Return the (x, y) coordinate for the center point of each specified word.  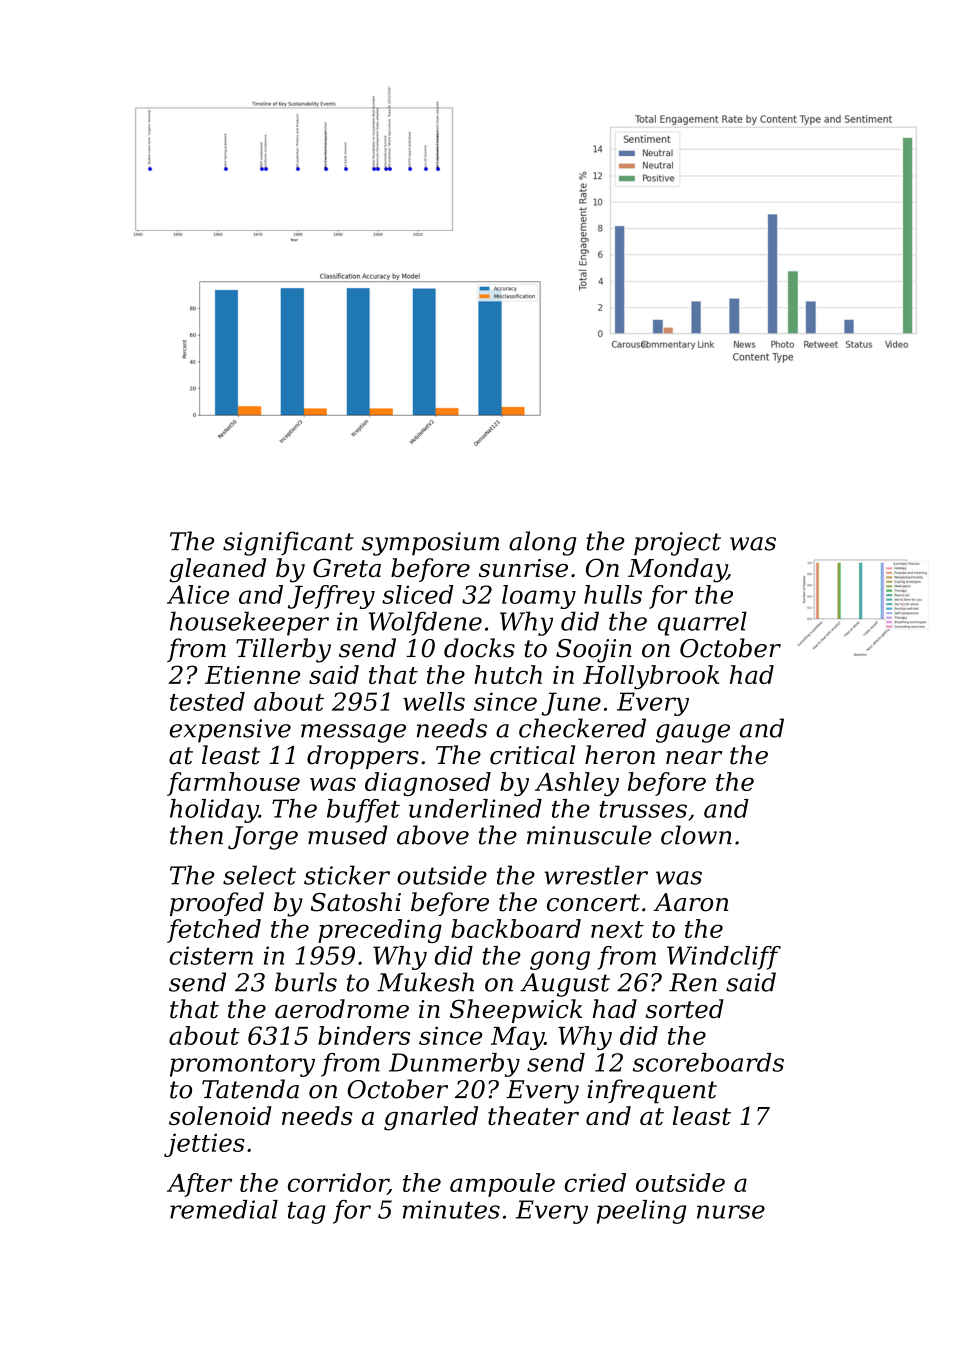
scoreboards (708, 1062)
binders (364, 1035)
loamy (539, 597)
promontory (242, 1066)
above (433, 835)
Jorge (263, 838)
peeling (641, 1212)
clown (696, 835)
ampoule (502, 1185)
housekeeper (249, 623)
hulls (613, 594)
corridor (338, 1184)
